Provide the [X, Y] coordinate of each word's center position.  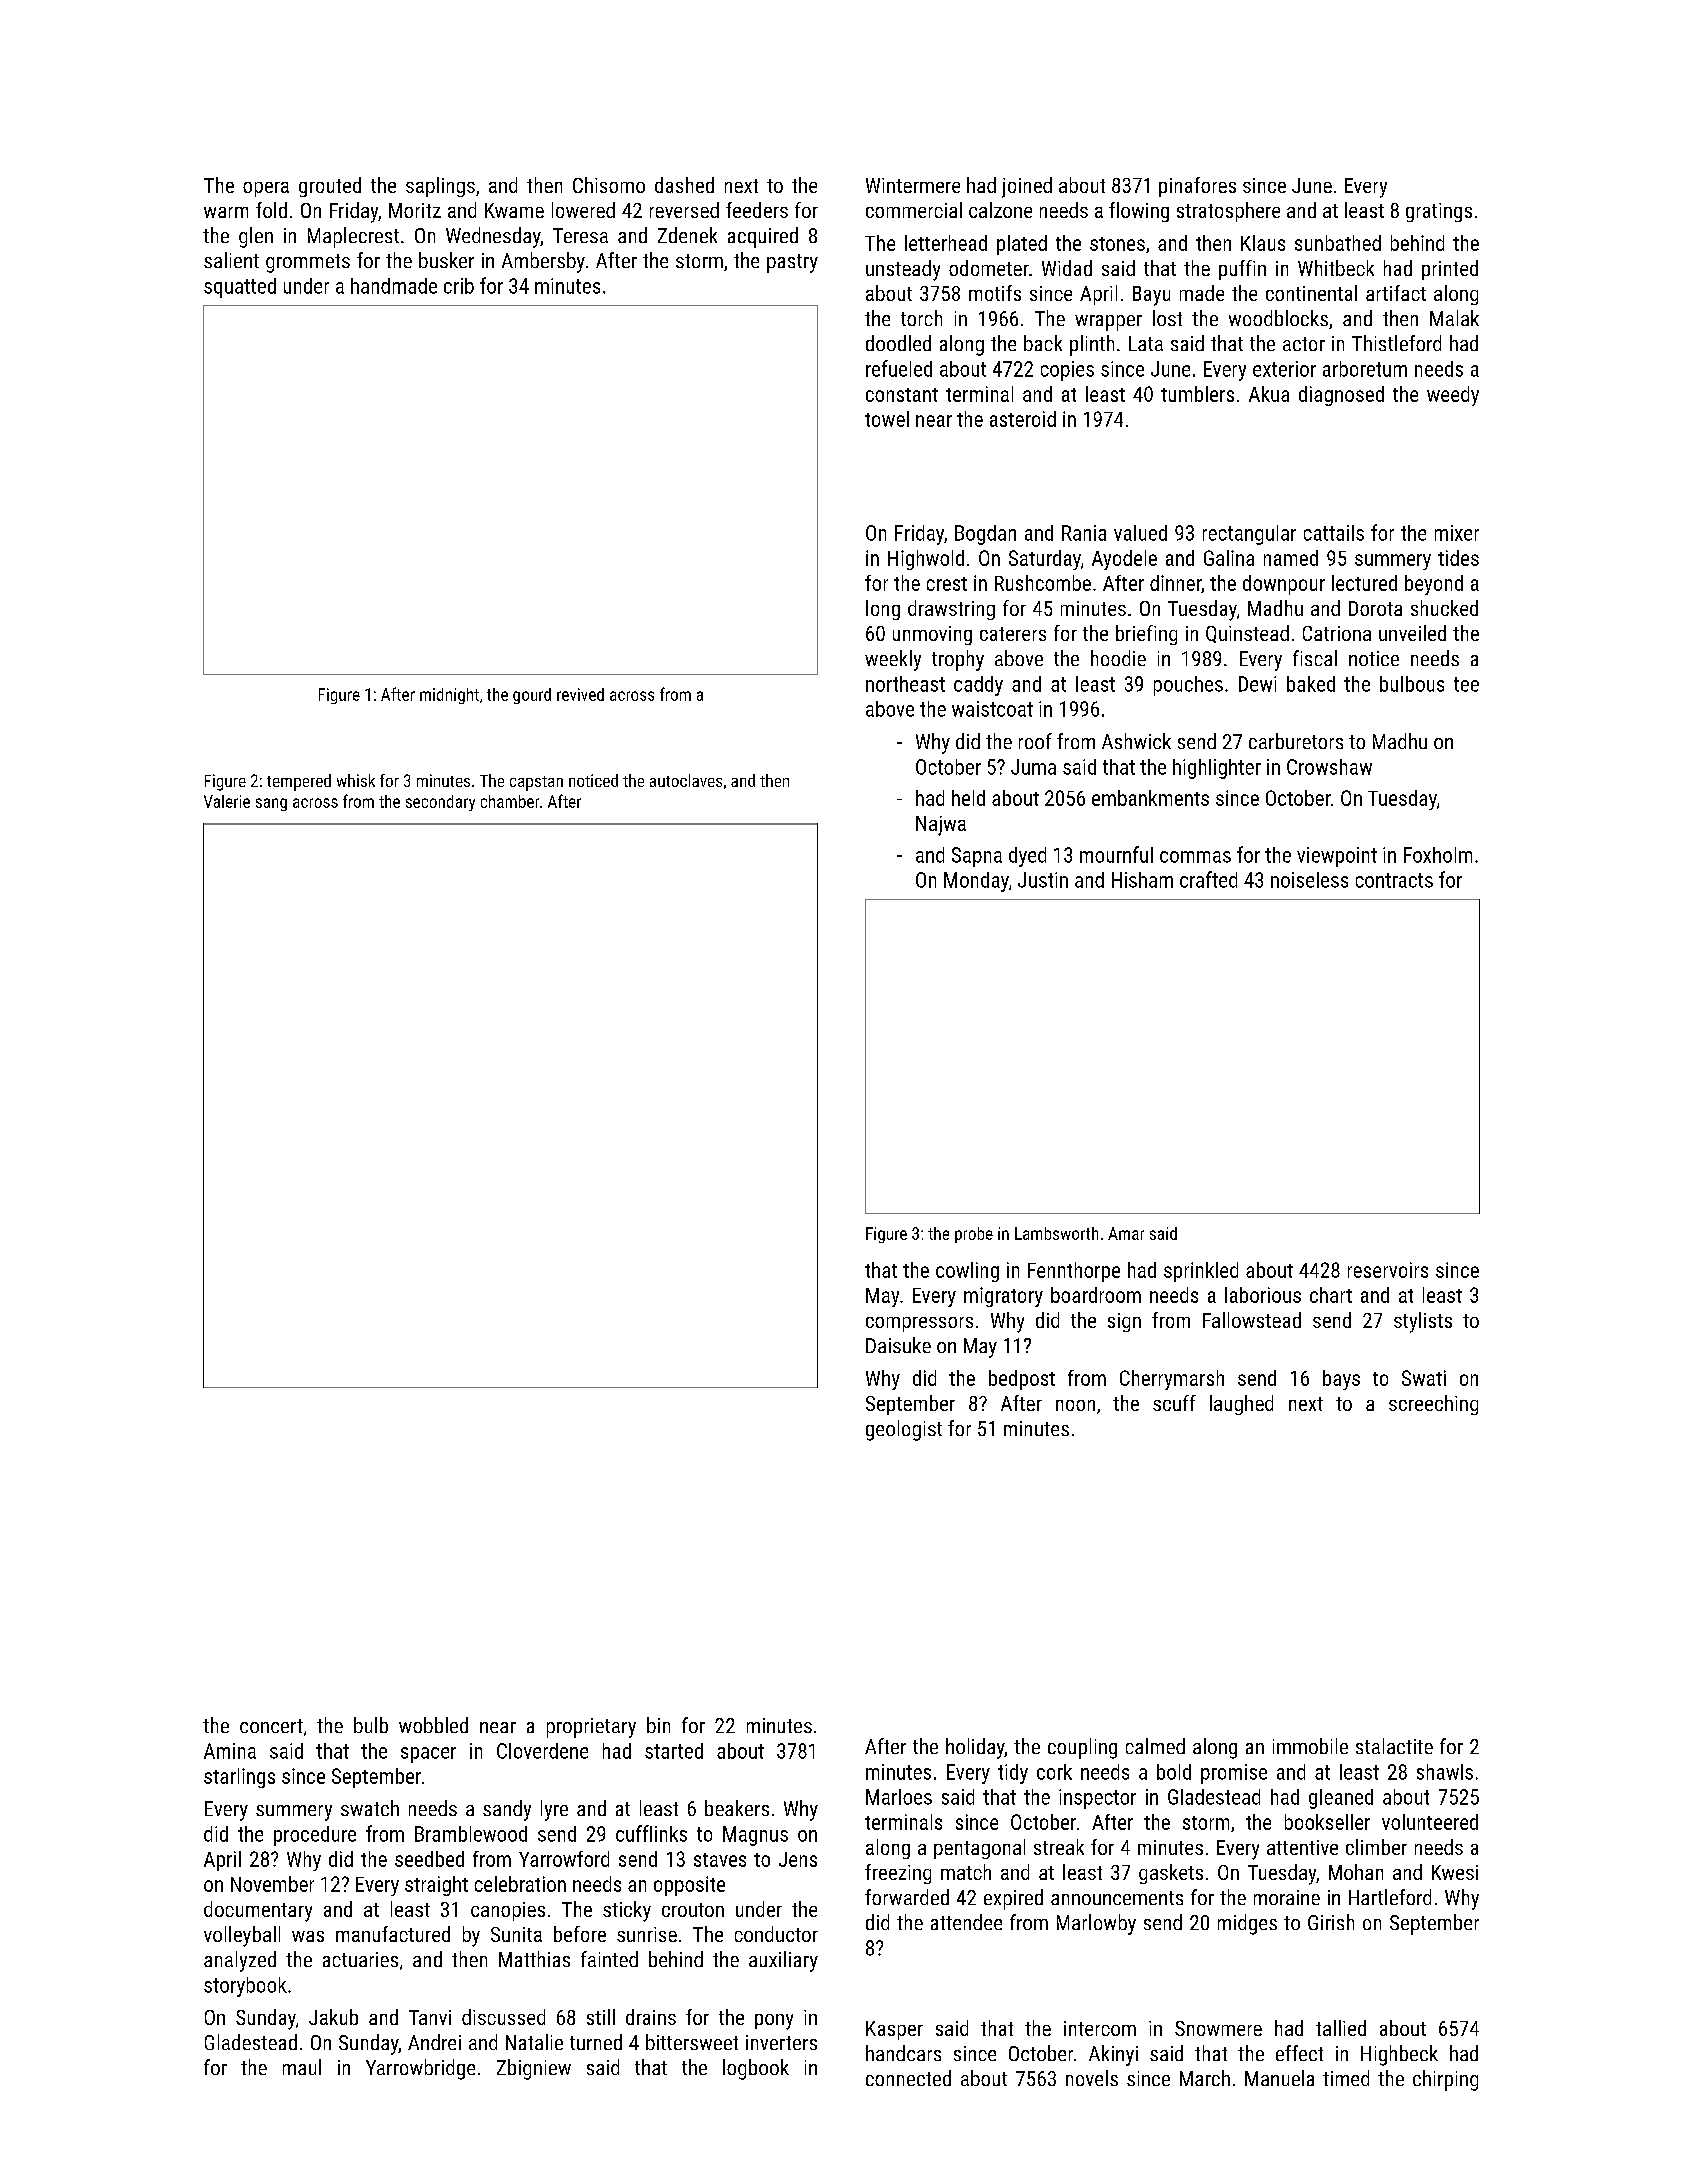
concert [271, 1726]
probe [974, 1235]
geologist [904, 1430]
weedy [1453, 396]
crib [459, 286]
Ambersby [543, 262]
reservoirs [1388, 1270]
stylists [1423, 1322]
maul [302, 2067]
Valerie [227, 801]
